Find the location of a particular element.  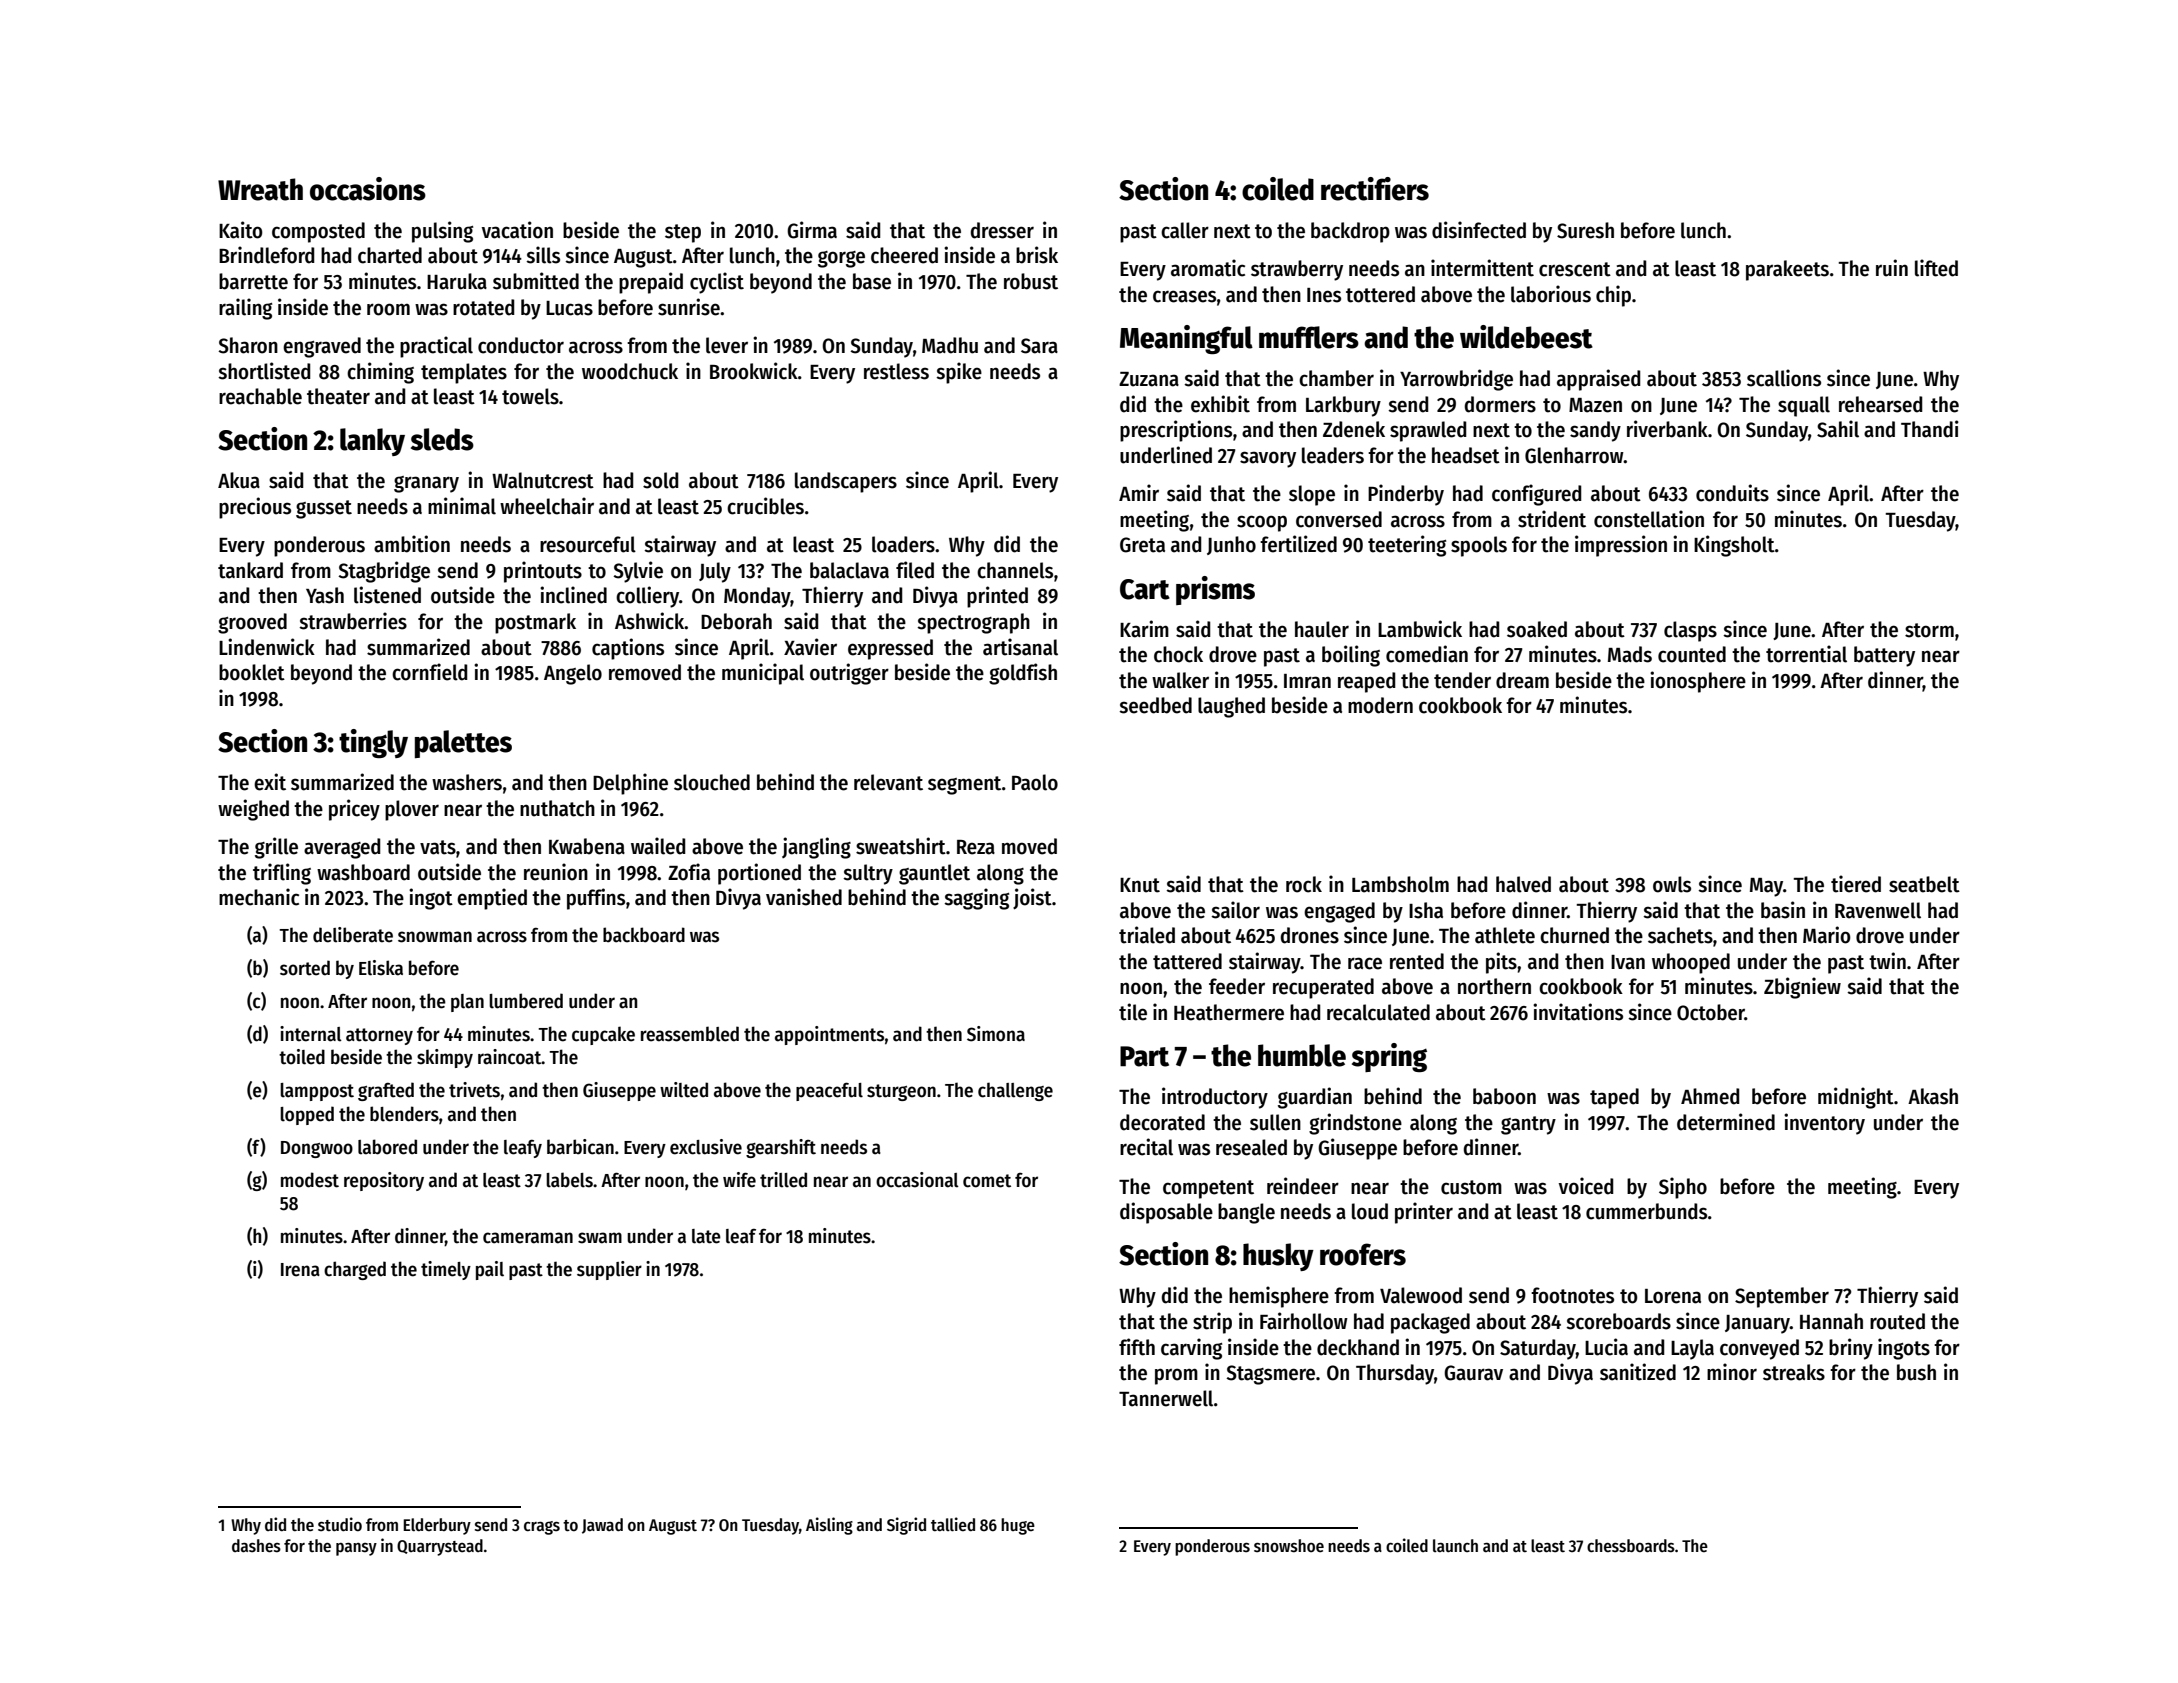

Wreath is located at coordinates (260, 189).
